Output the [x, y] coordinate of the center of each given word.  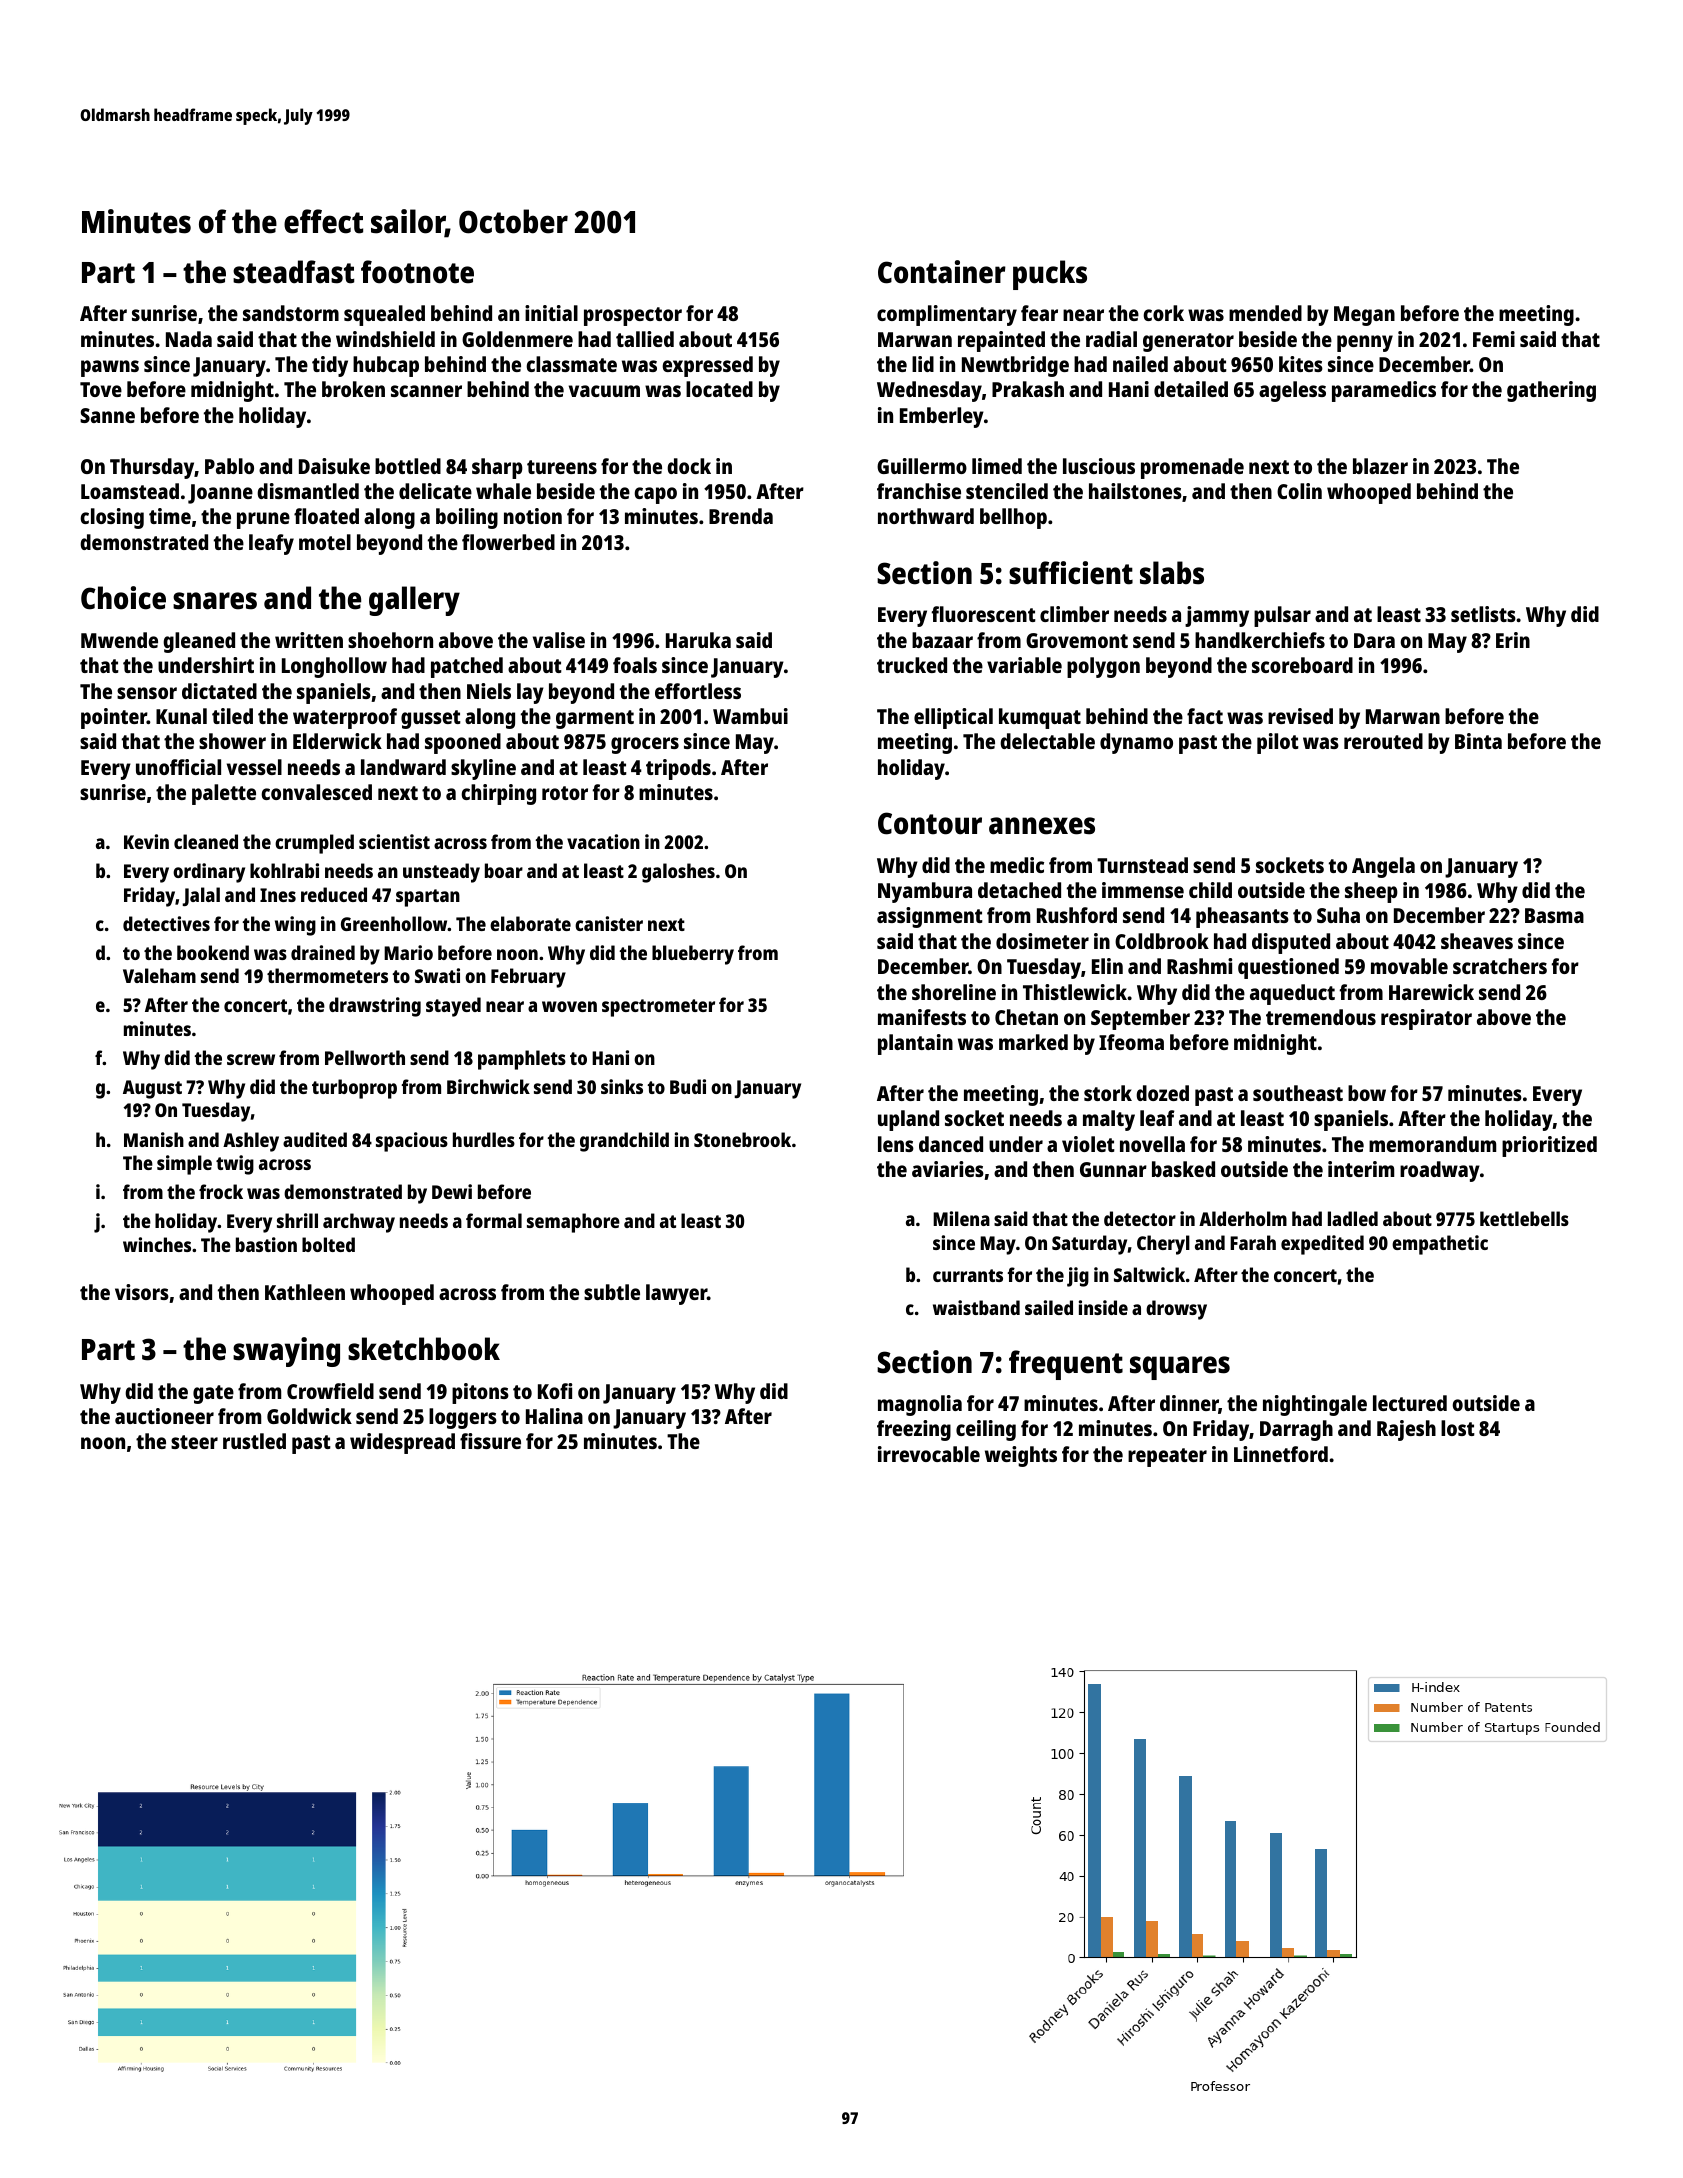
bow [1367, 1093]
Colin [1299, 491]
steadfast [293, 272]
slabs [1172, 573]
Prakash [1028, 389]
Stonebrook [742, 1139]
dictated [219, 691]
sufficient [1071, 573]
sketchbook [424, 1349]
